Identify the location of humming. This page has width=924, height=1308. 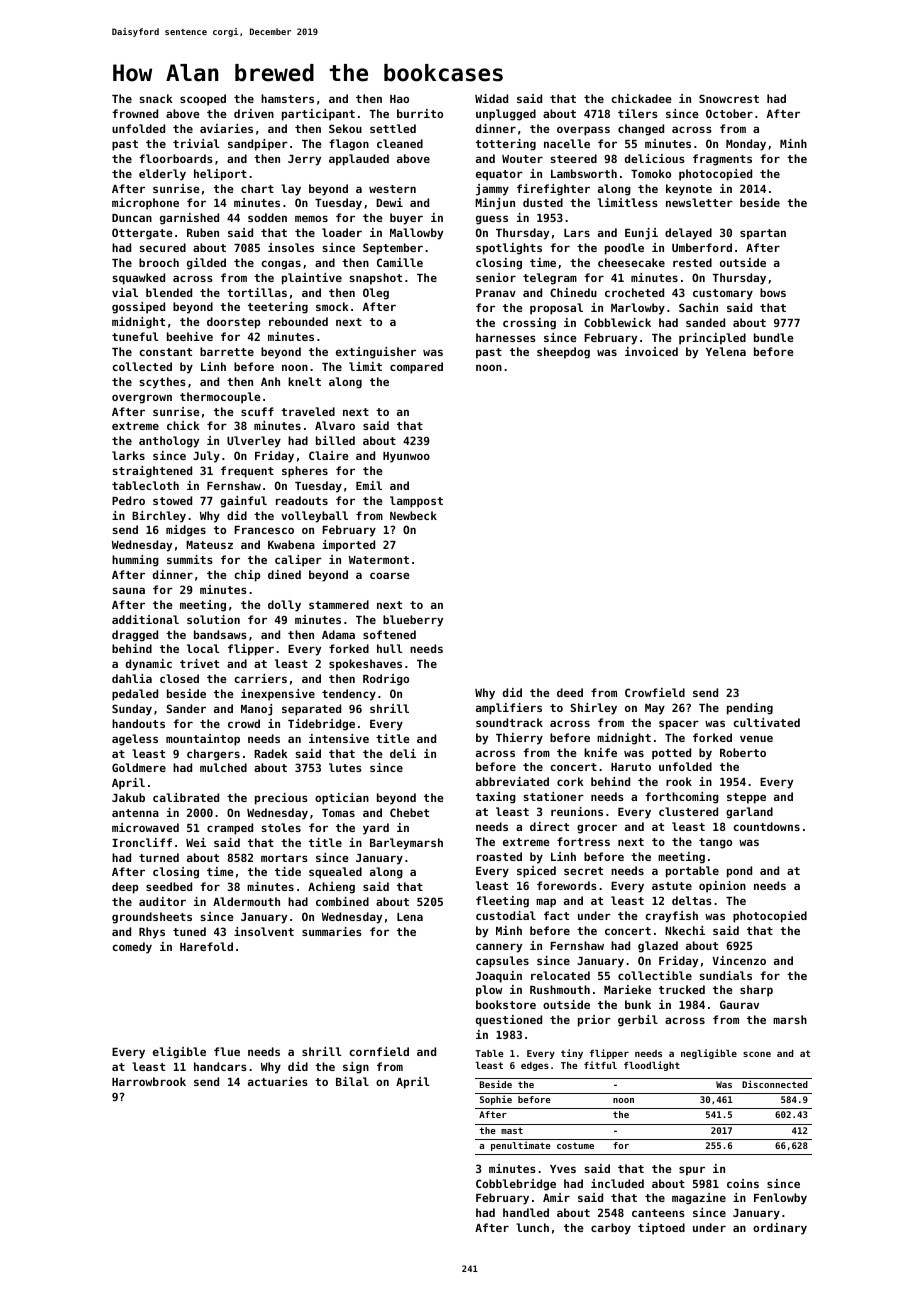
(135, 561).
